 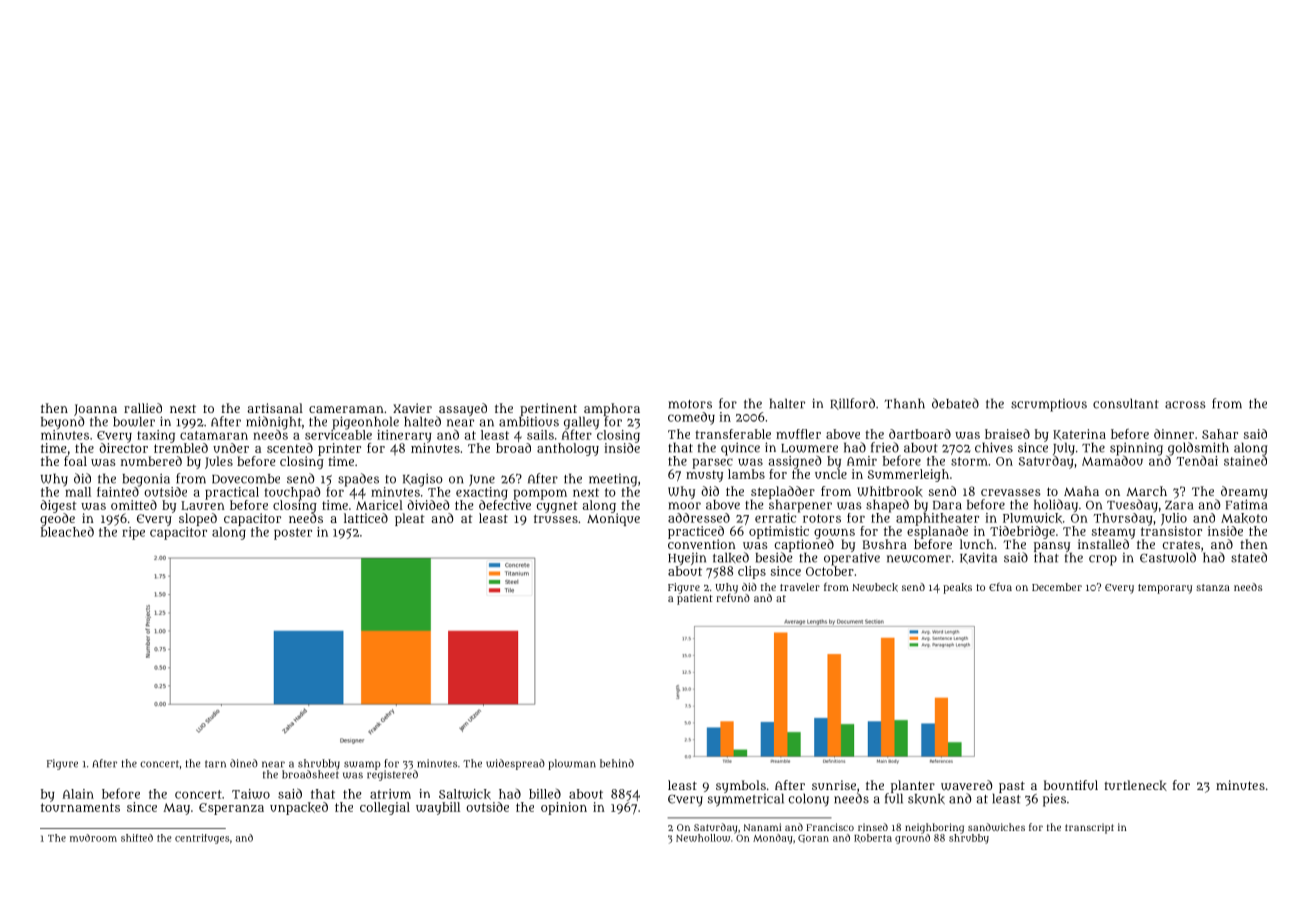 I want to click on centrifuges, so click(x=202, y=839).
